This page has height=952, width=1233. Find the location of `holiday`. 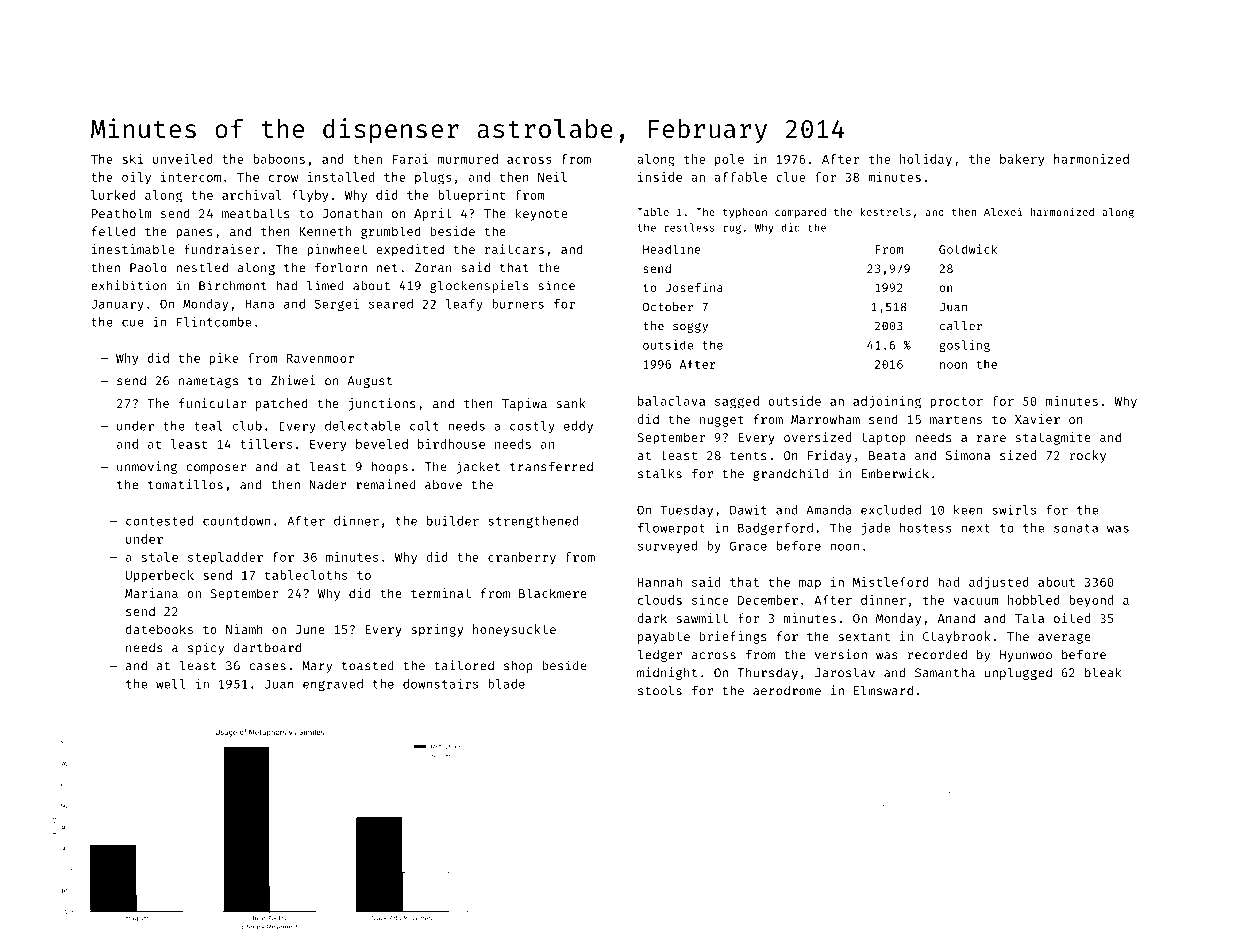

holiday is located at coordinates (926, 160).
